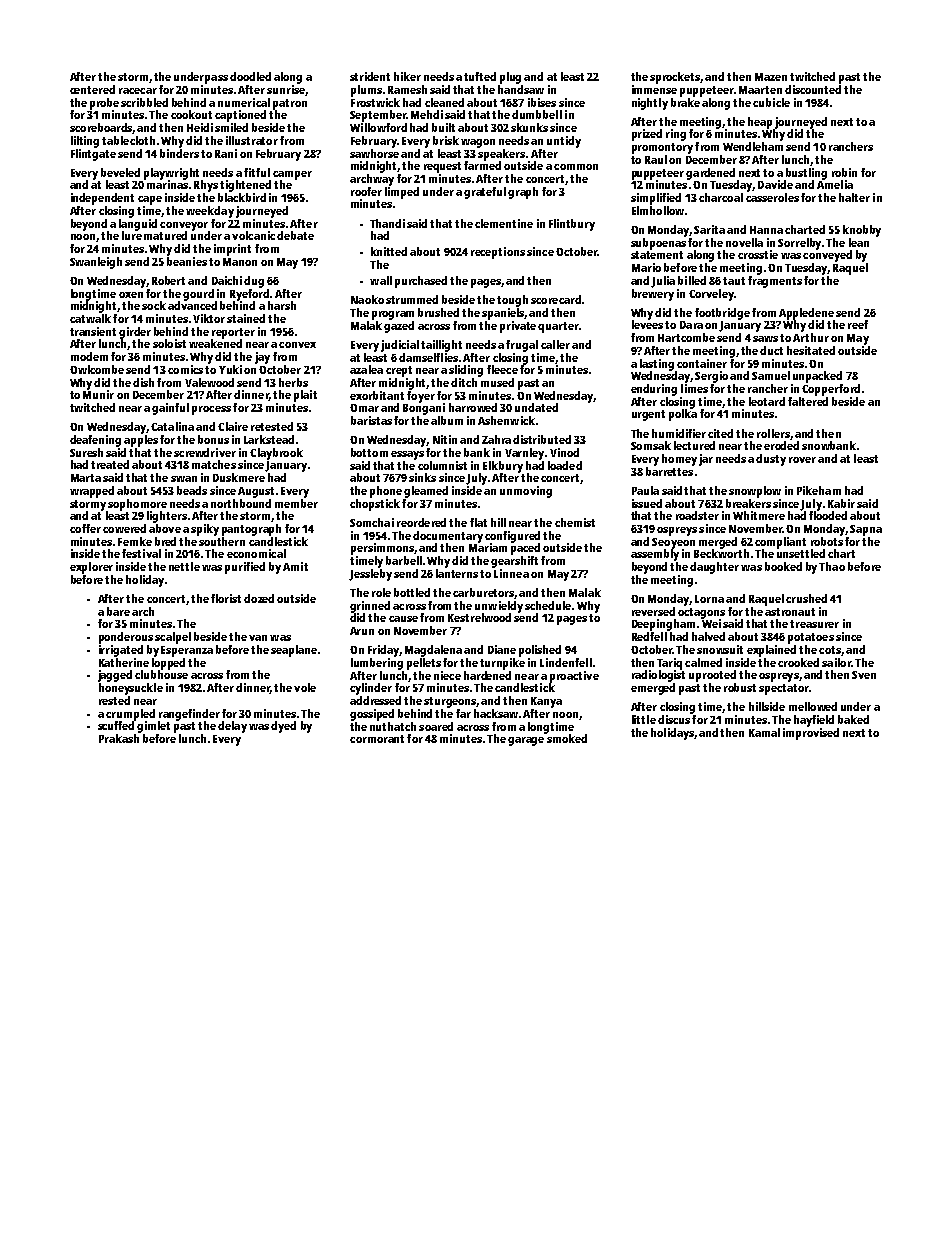  Describe the element at coordinates (250, 76) in the page. I see `doodled` at that location.
